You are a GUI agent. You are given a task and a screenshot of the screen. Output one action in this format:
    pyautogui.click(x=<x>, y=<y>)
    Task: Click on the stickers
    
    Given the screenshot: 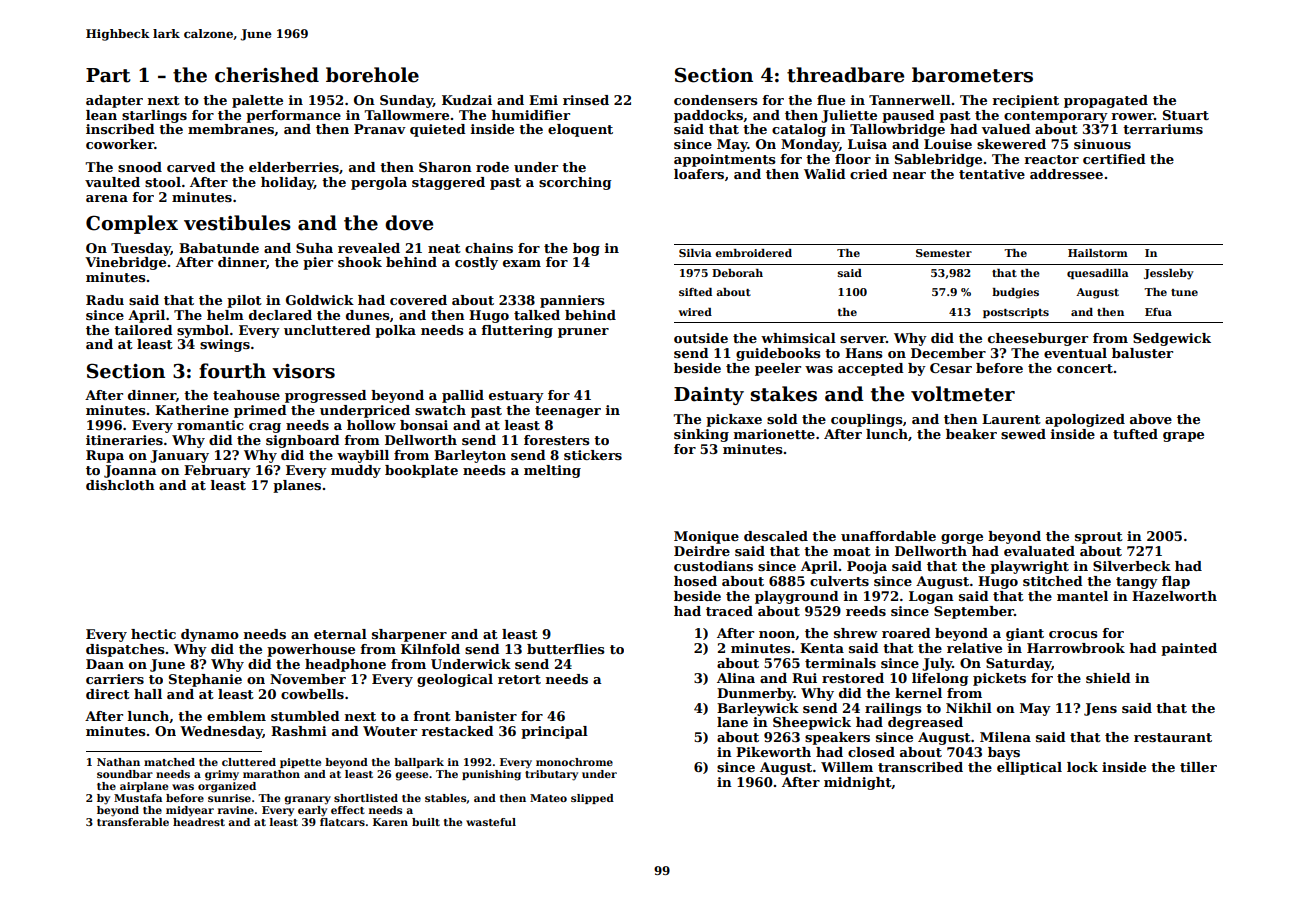 What is the action you would take?
    pyautogui.click(x=593, y=455)
